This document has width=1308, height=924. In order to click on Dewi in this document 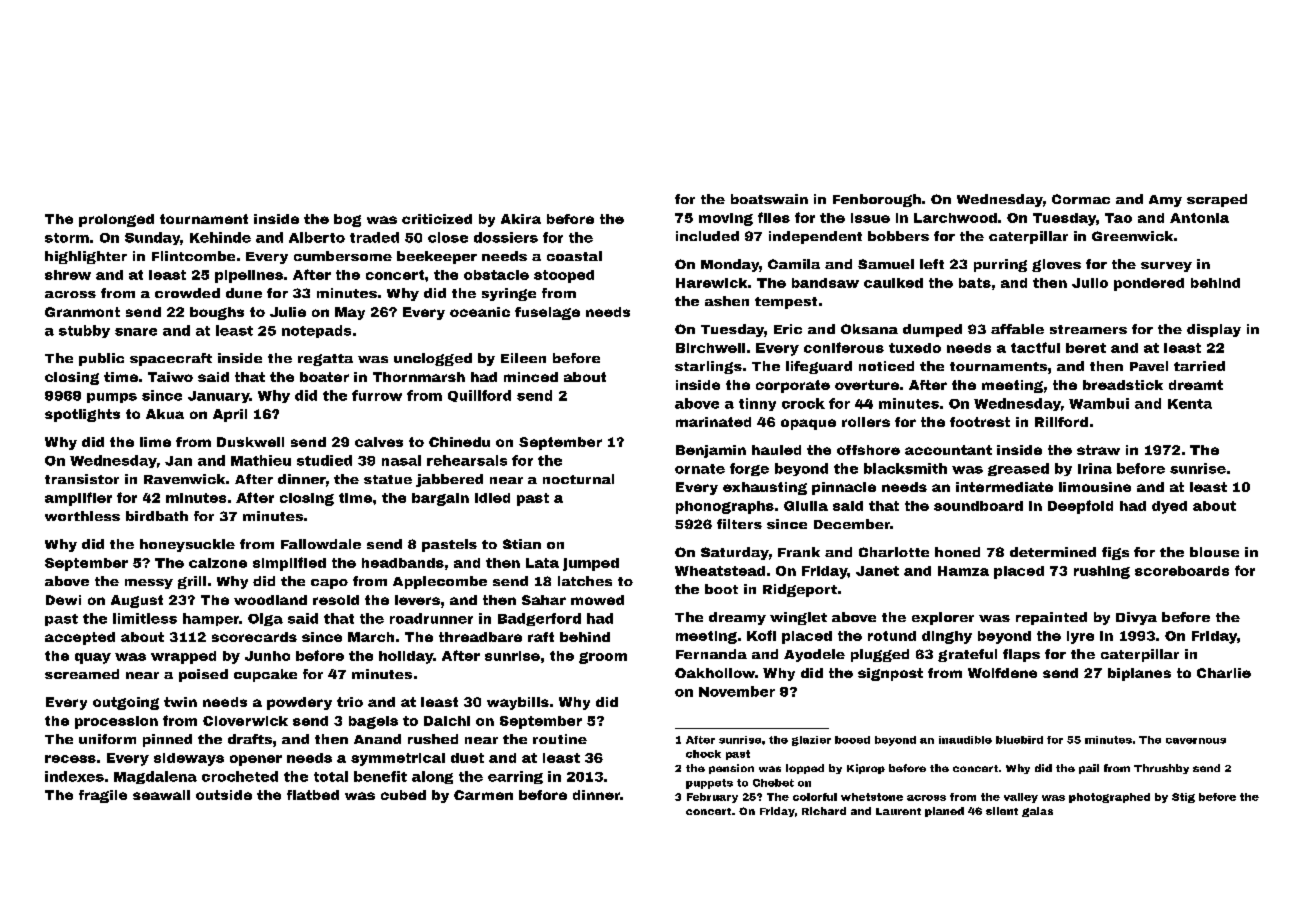, I will do `click(63, 600)`.
